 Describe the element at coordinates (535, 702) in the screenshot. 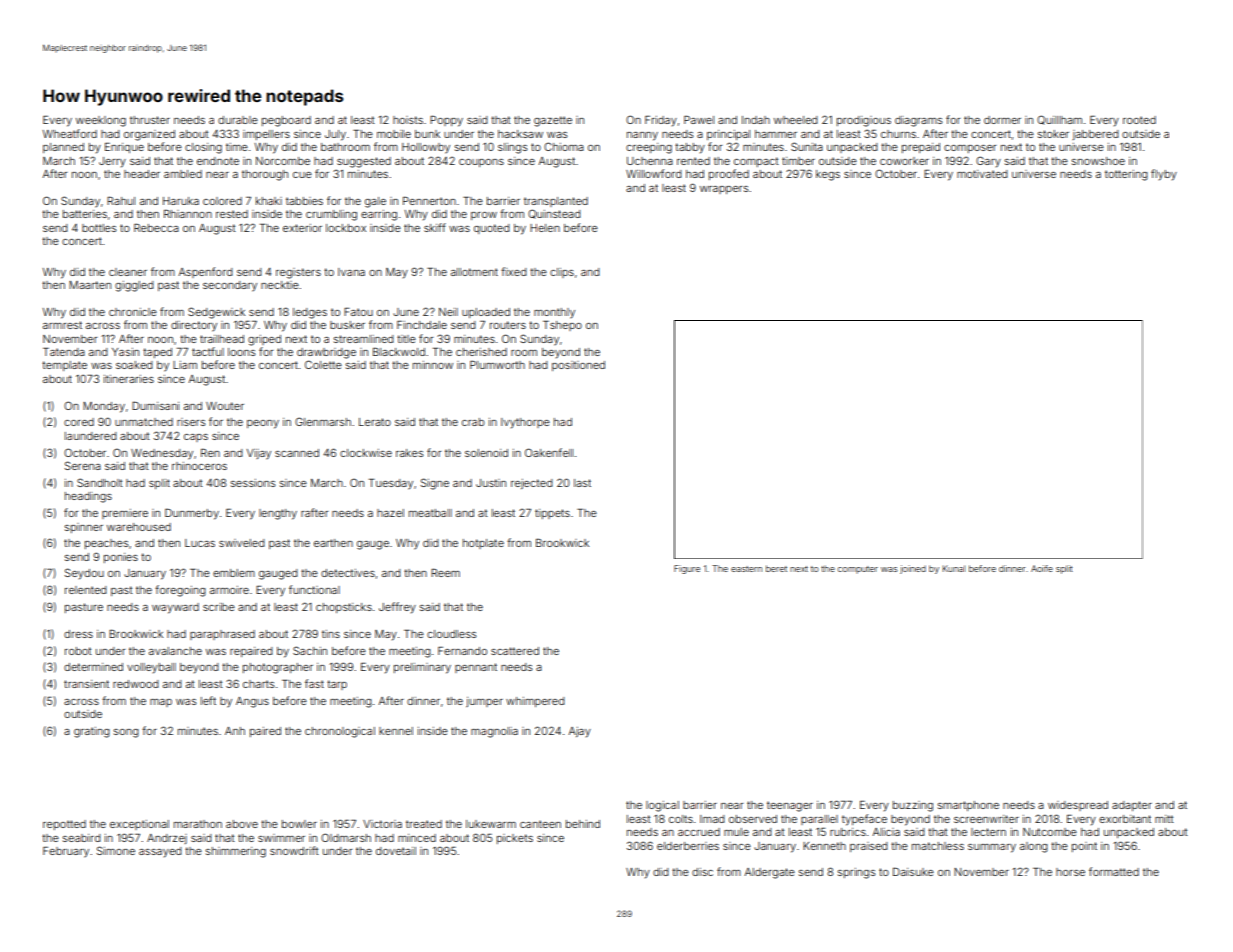

I see `whimpered` at that location.
